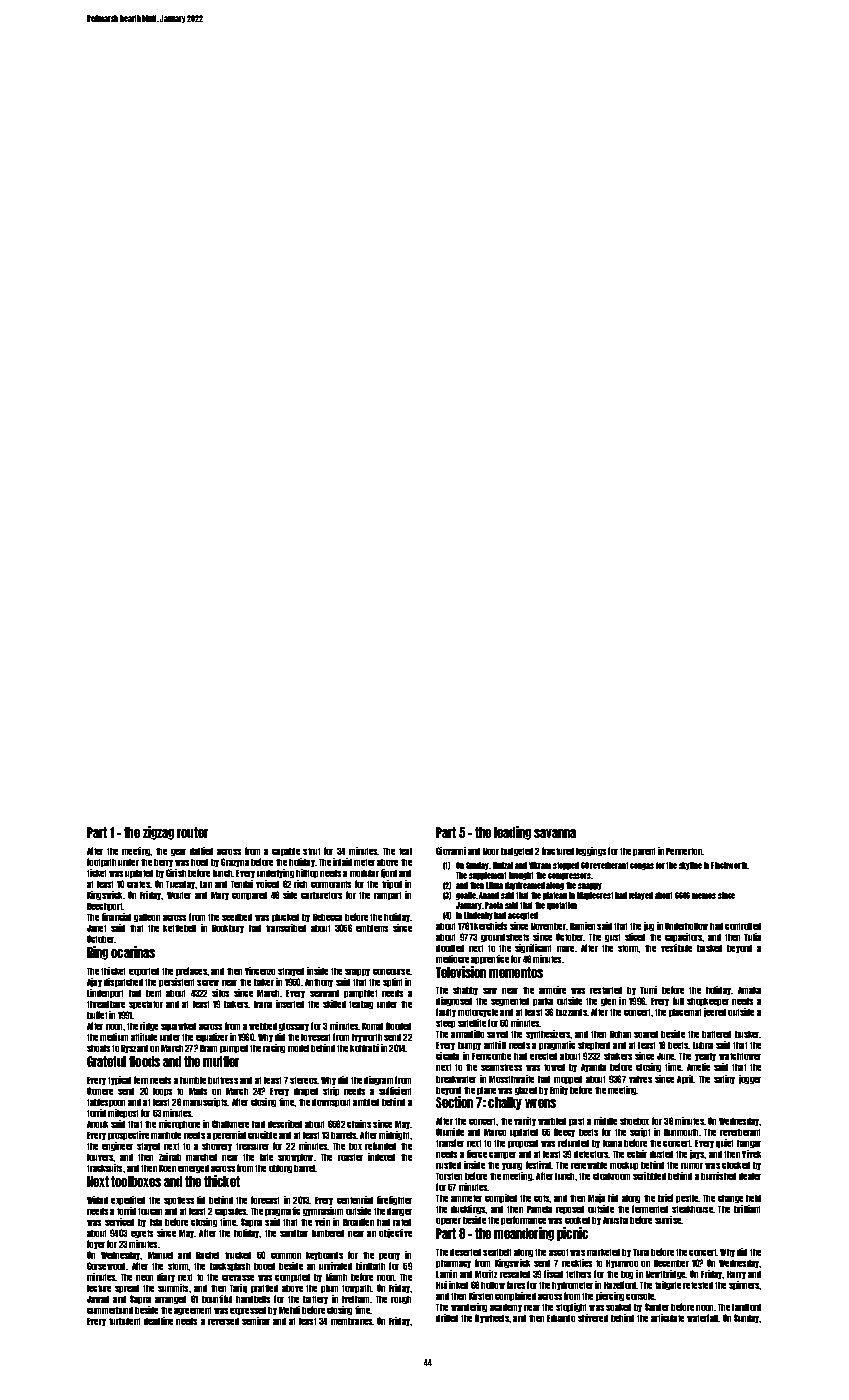 The image size is (849, 1400). Describe the element at coordinates (192, 1311) in the screenshot. I see `agreement` at that location.
